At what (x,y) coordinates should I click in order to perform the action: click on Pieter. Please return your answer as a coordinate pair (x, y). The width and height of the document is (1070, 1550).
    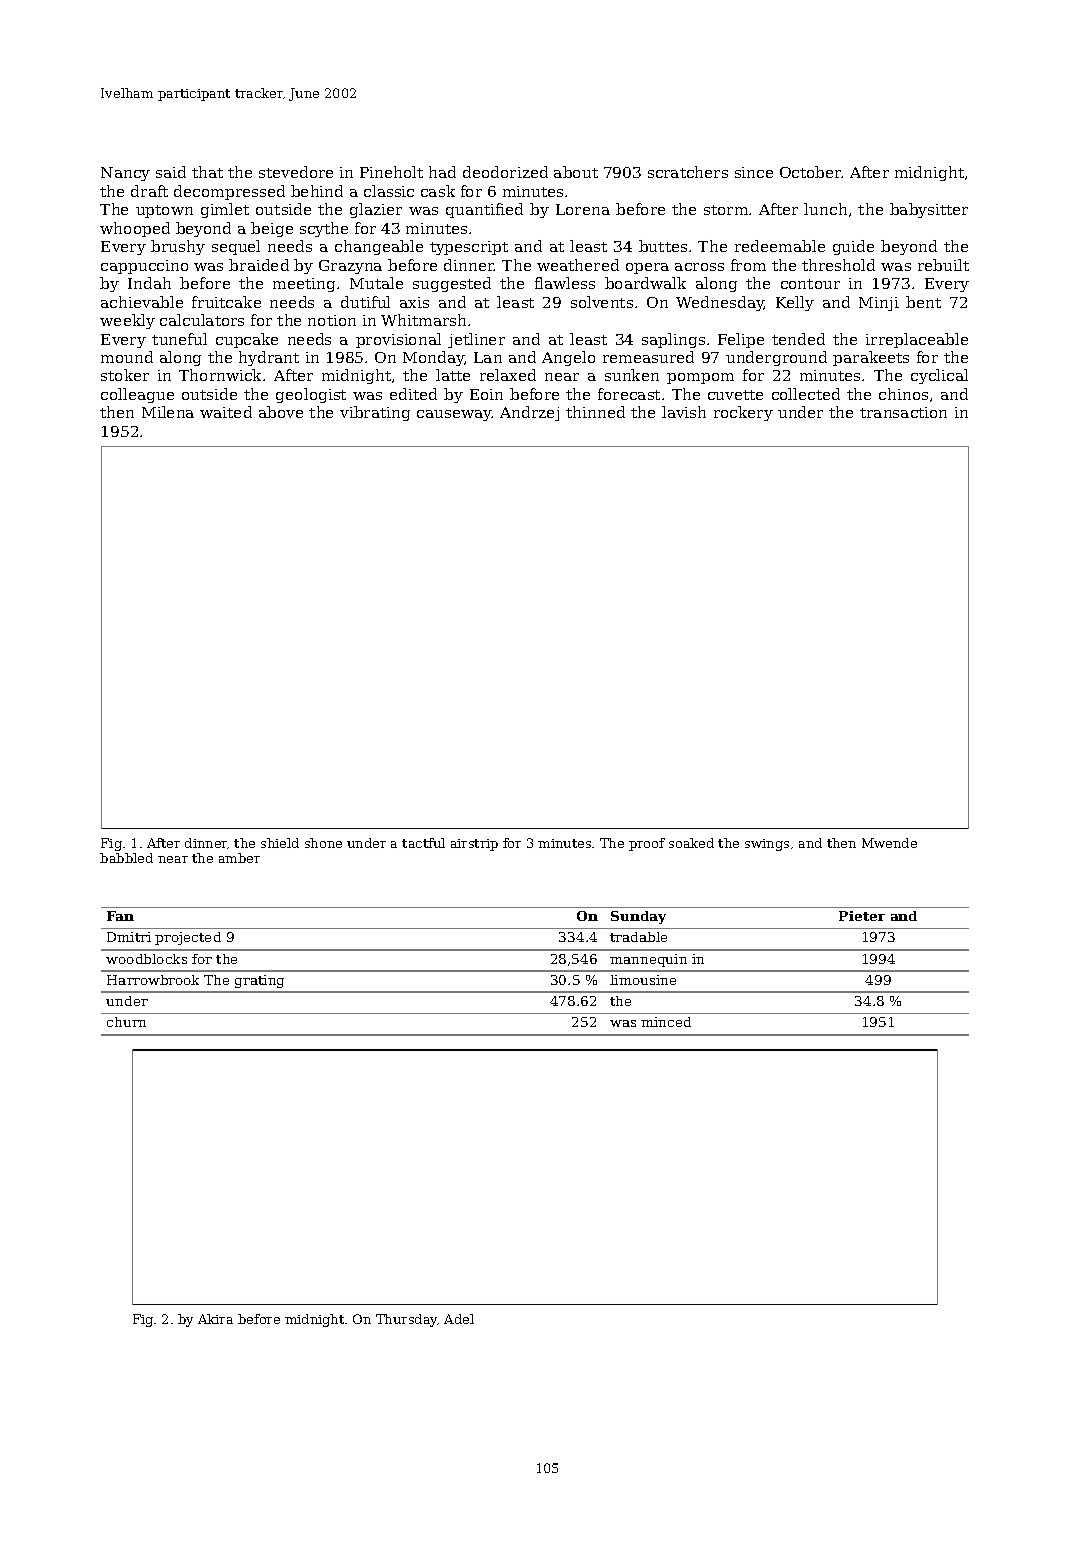
    Looking at the image, I should click on (862, 916).
